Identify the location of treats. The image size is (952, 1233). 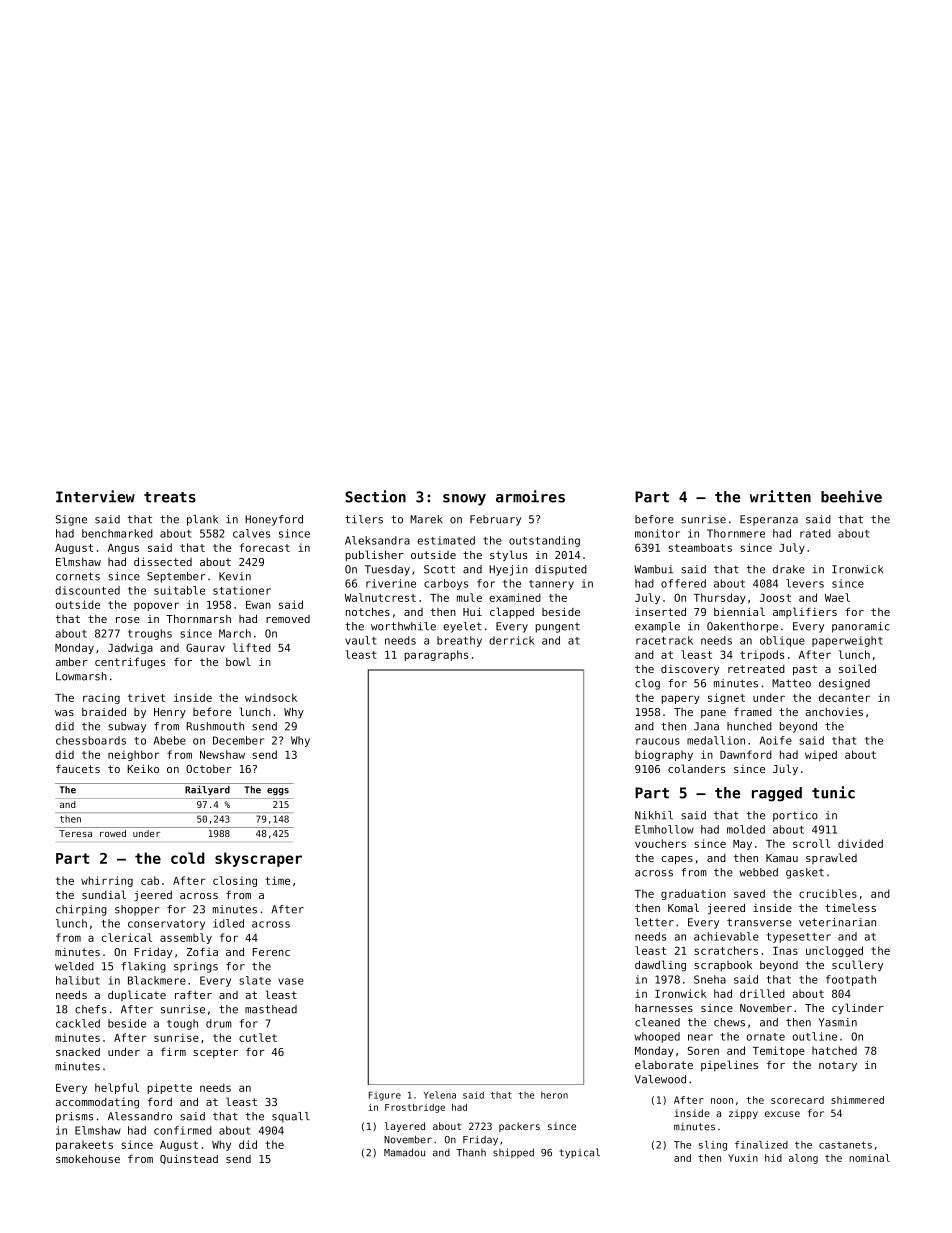
(170, 497).
